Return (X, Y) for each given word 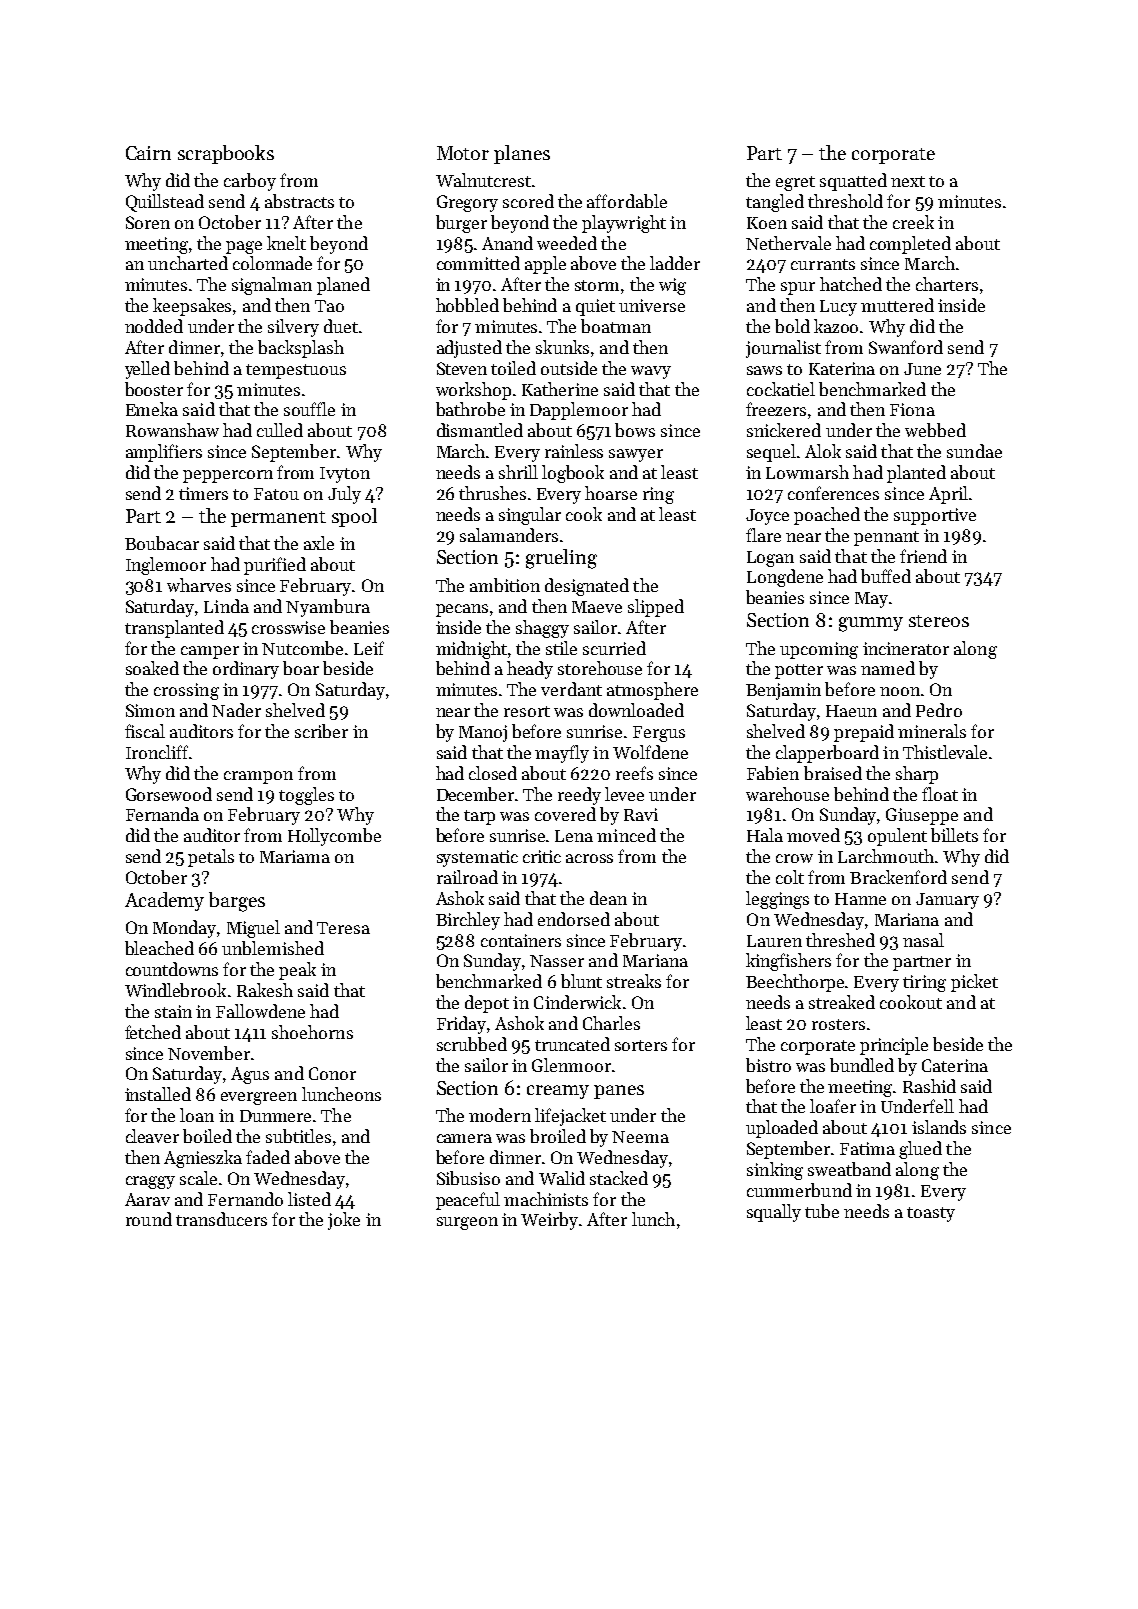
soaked (152, 668)
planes (522, 154)
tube (822, 1211)
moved (813, 835)
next (908, 181)
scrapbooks (226, 154)
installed (158, 1094)
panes (619, 1092)
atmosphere (652, 691)
